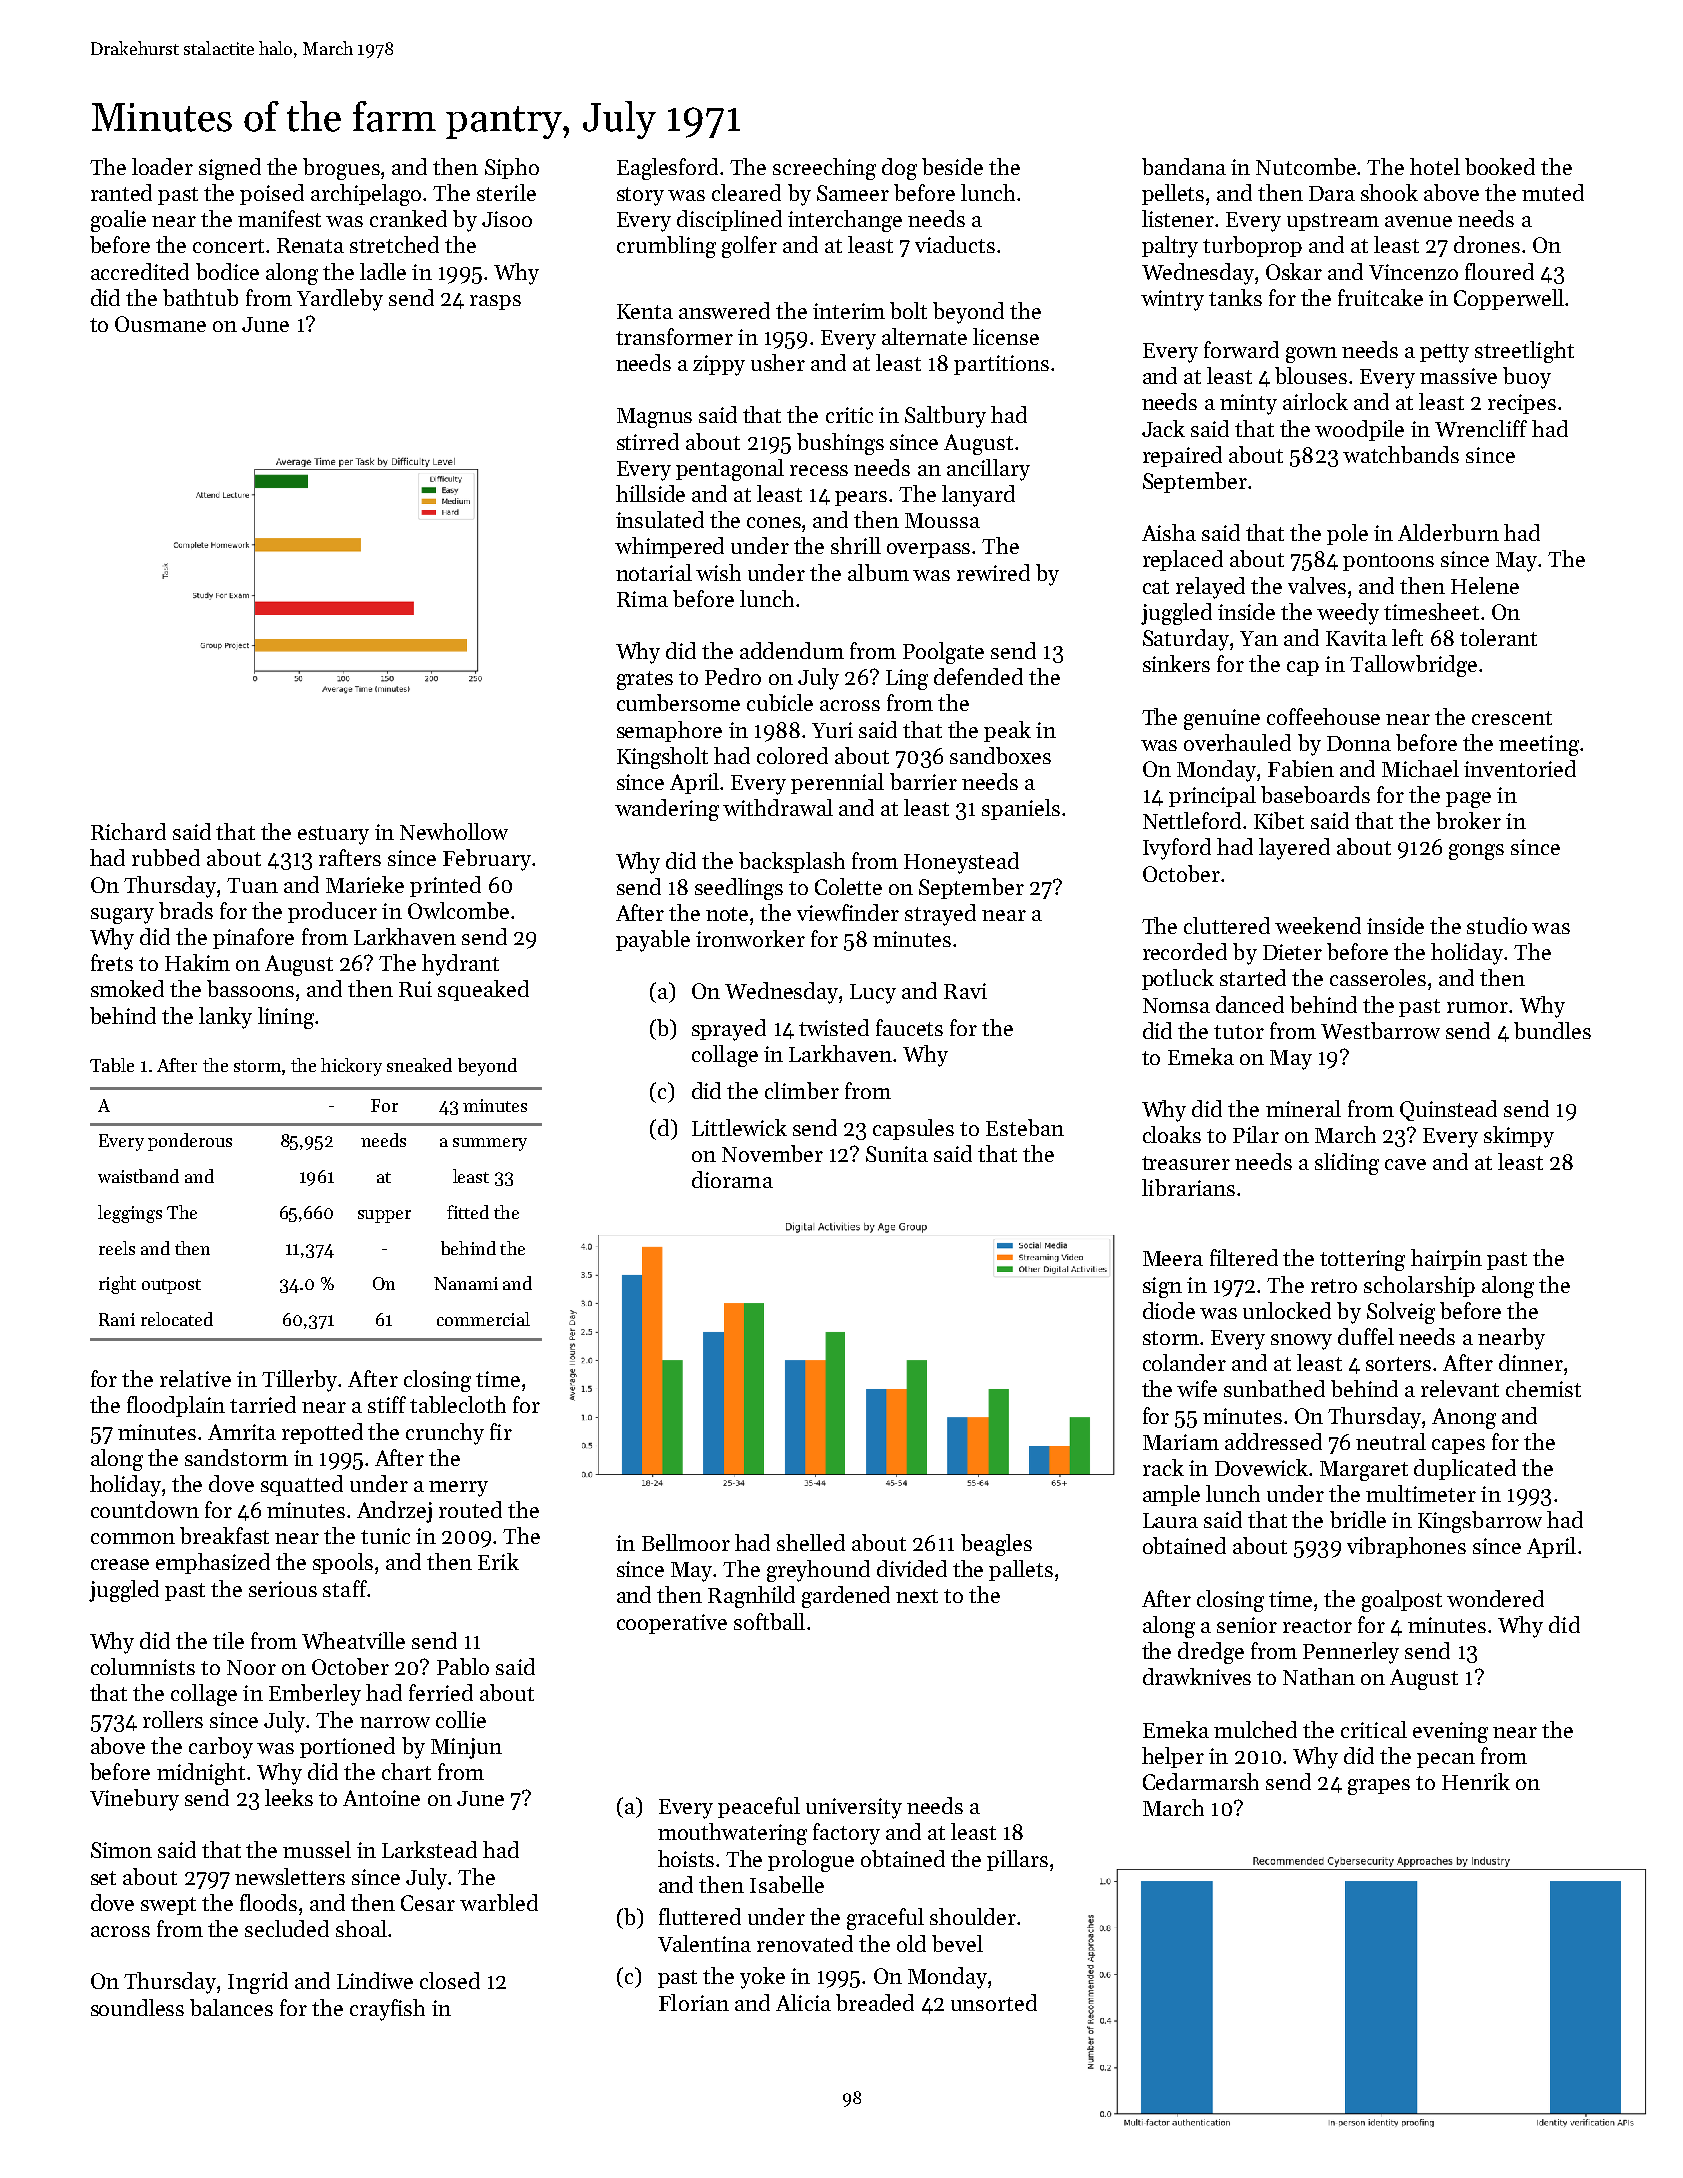  I want to click on brogues, so click(341, 169).
